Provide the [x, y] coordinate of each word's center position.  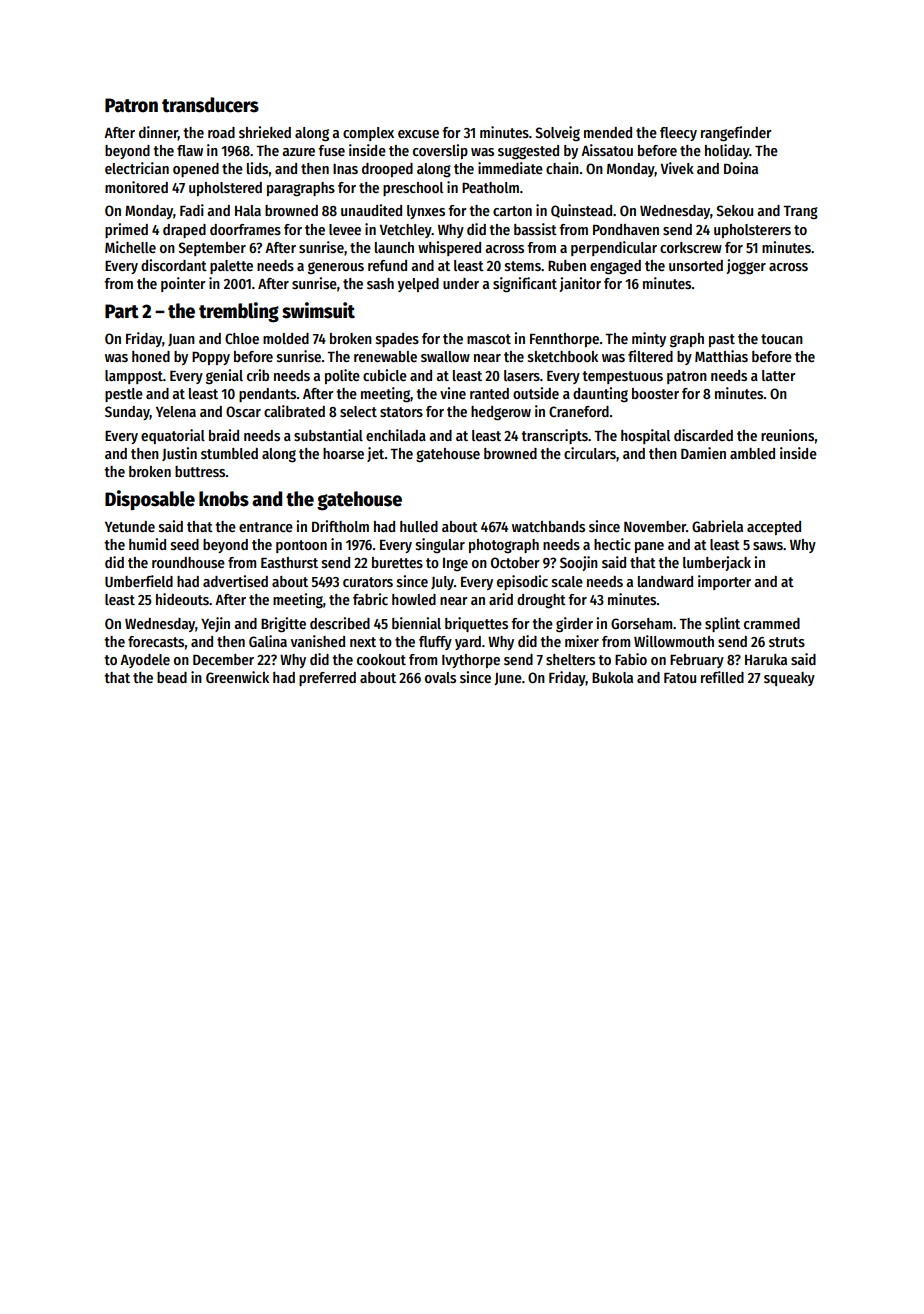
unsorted [696, 265]
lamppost [134, 377]
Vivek [677, 168]
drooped [387, 170]
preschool [413, 189]
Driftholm [340, 526]
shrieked [265, 132]
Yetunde [130, 526]
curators [368, 582]
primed [126, 230]
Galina [268, 641]
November [655, 526]
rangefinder [736, 134]
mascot [489, 339]
